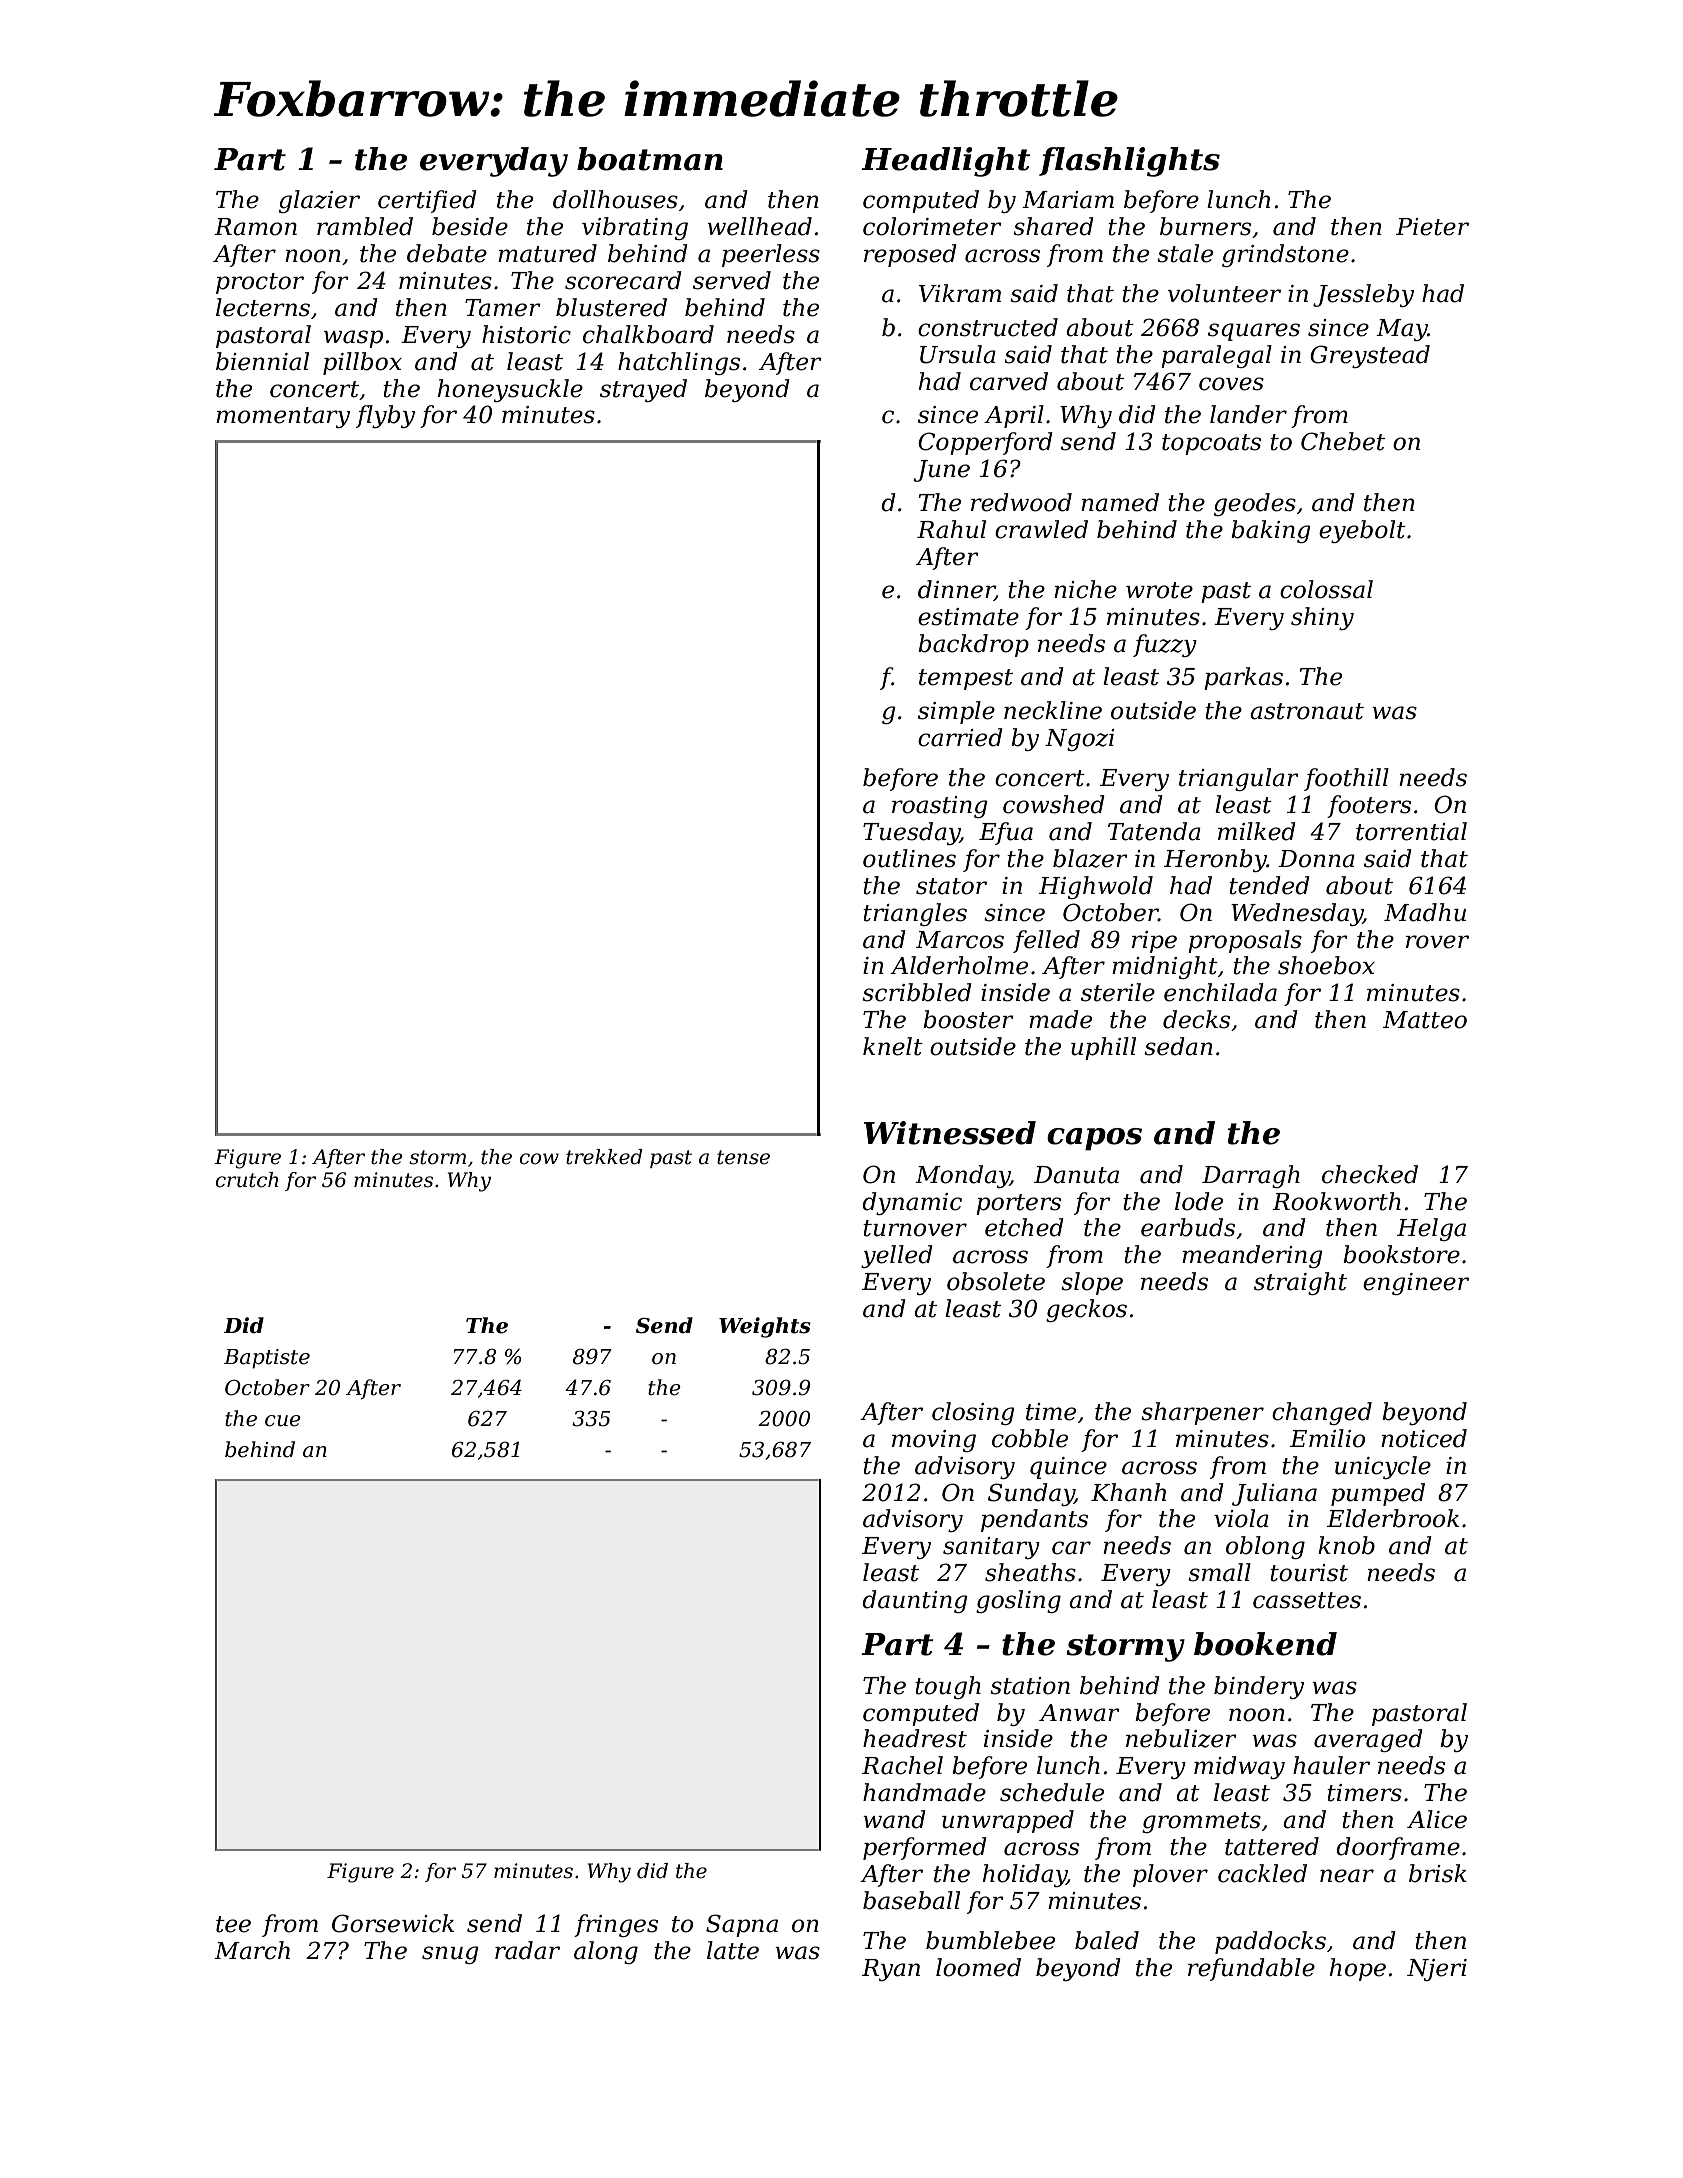  Describe the element at coordinates (1437, 1970) in the screenshot. I see `Njeri` at that location.
